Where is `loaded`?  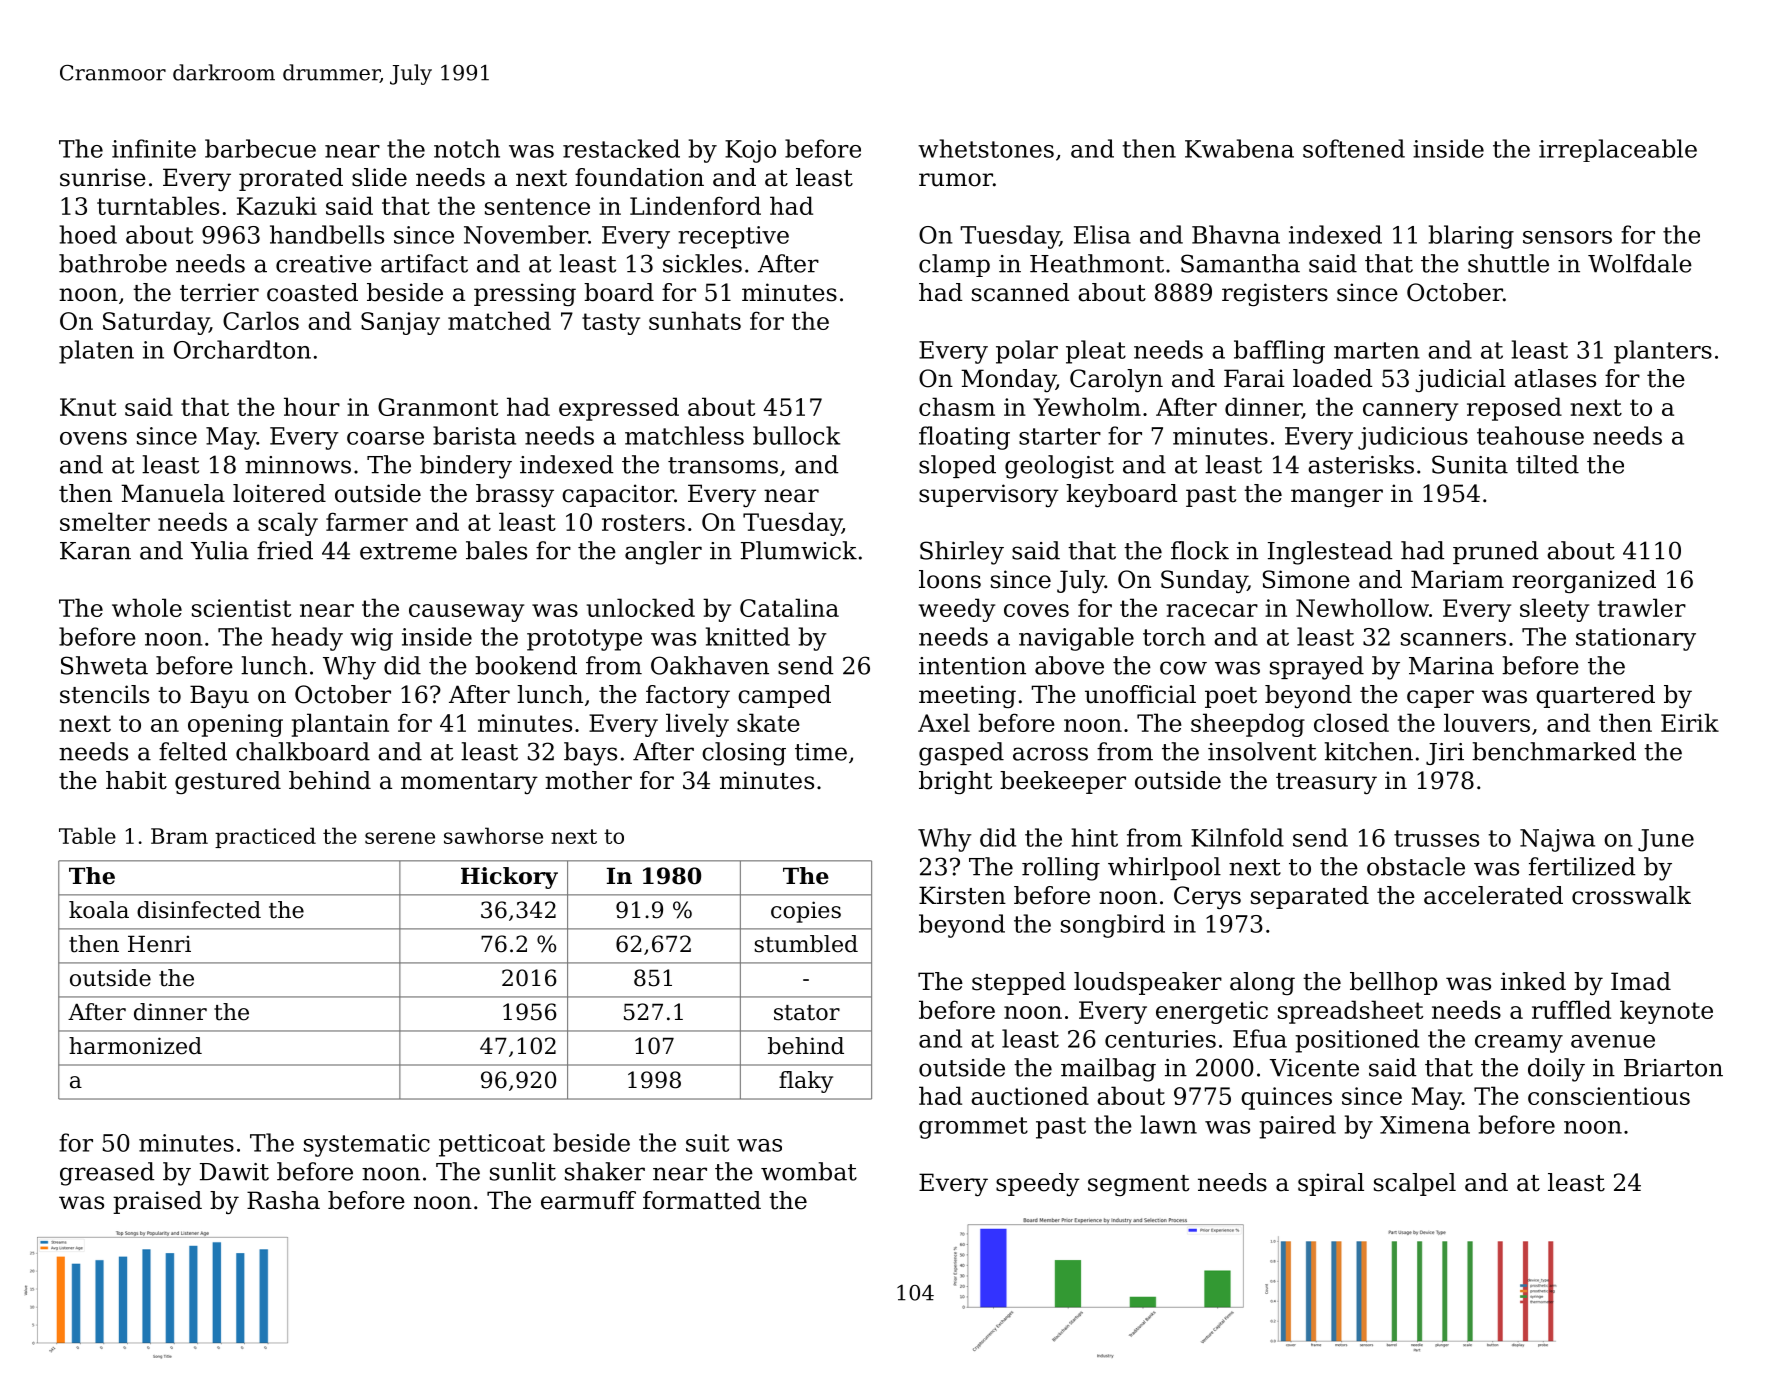 loaded is located at coordinates (1333, 378).
